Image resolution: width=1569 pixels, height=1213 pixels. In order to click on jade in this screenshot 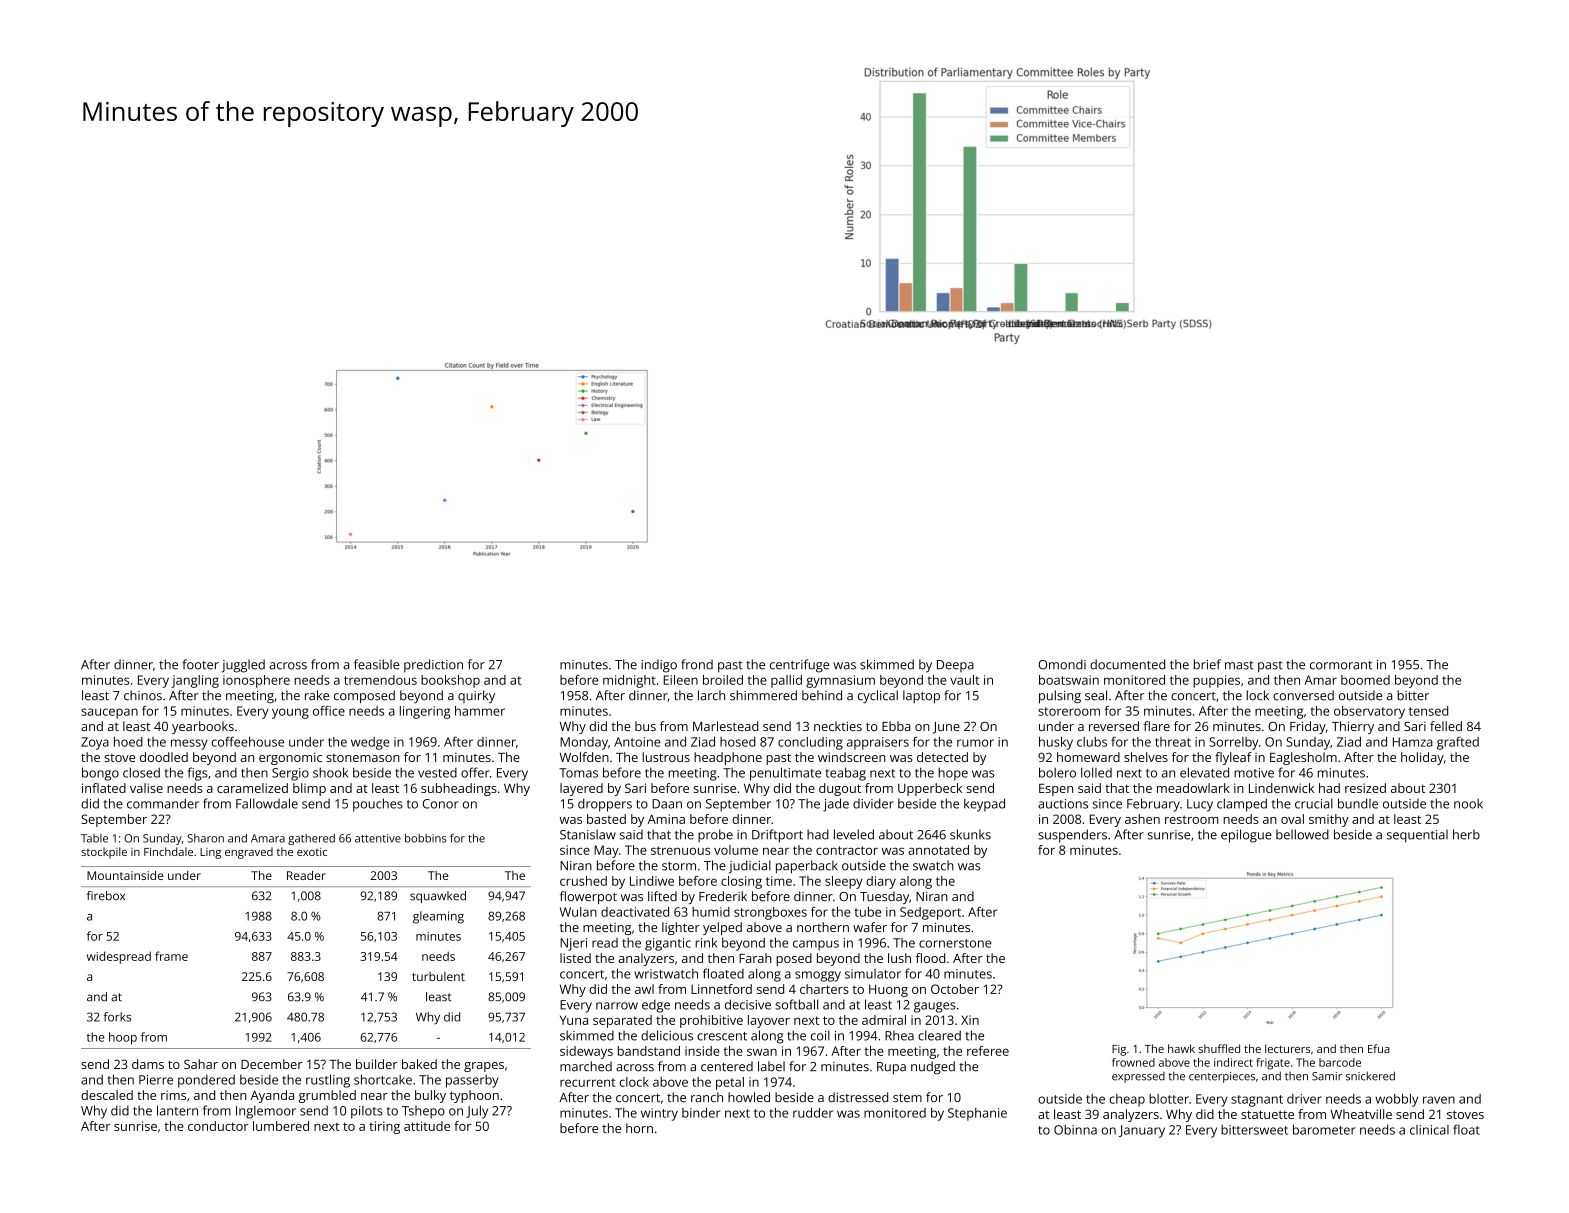, I will do `click(836, 805)`.
